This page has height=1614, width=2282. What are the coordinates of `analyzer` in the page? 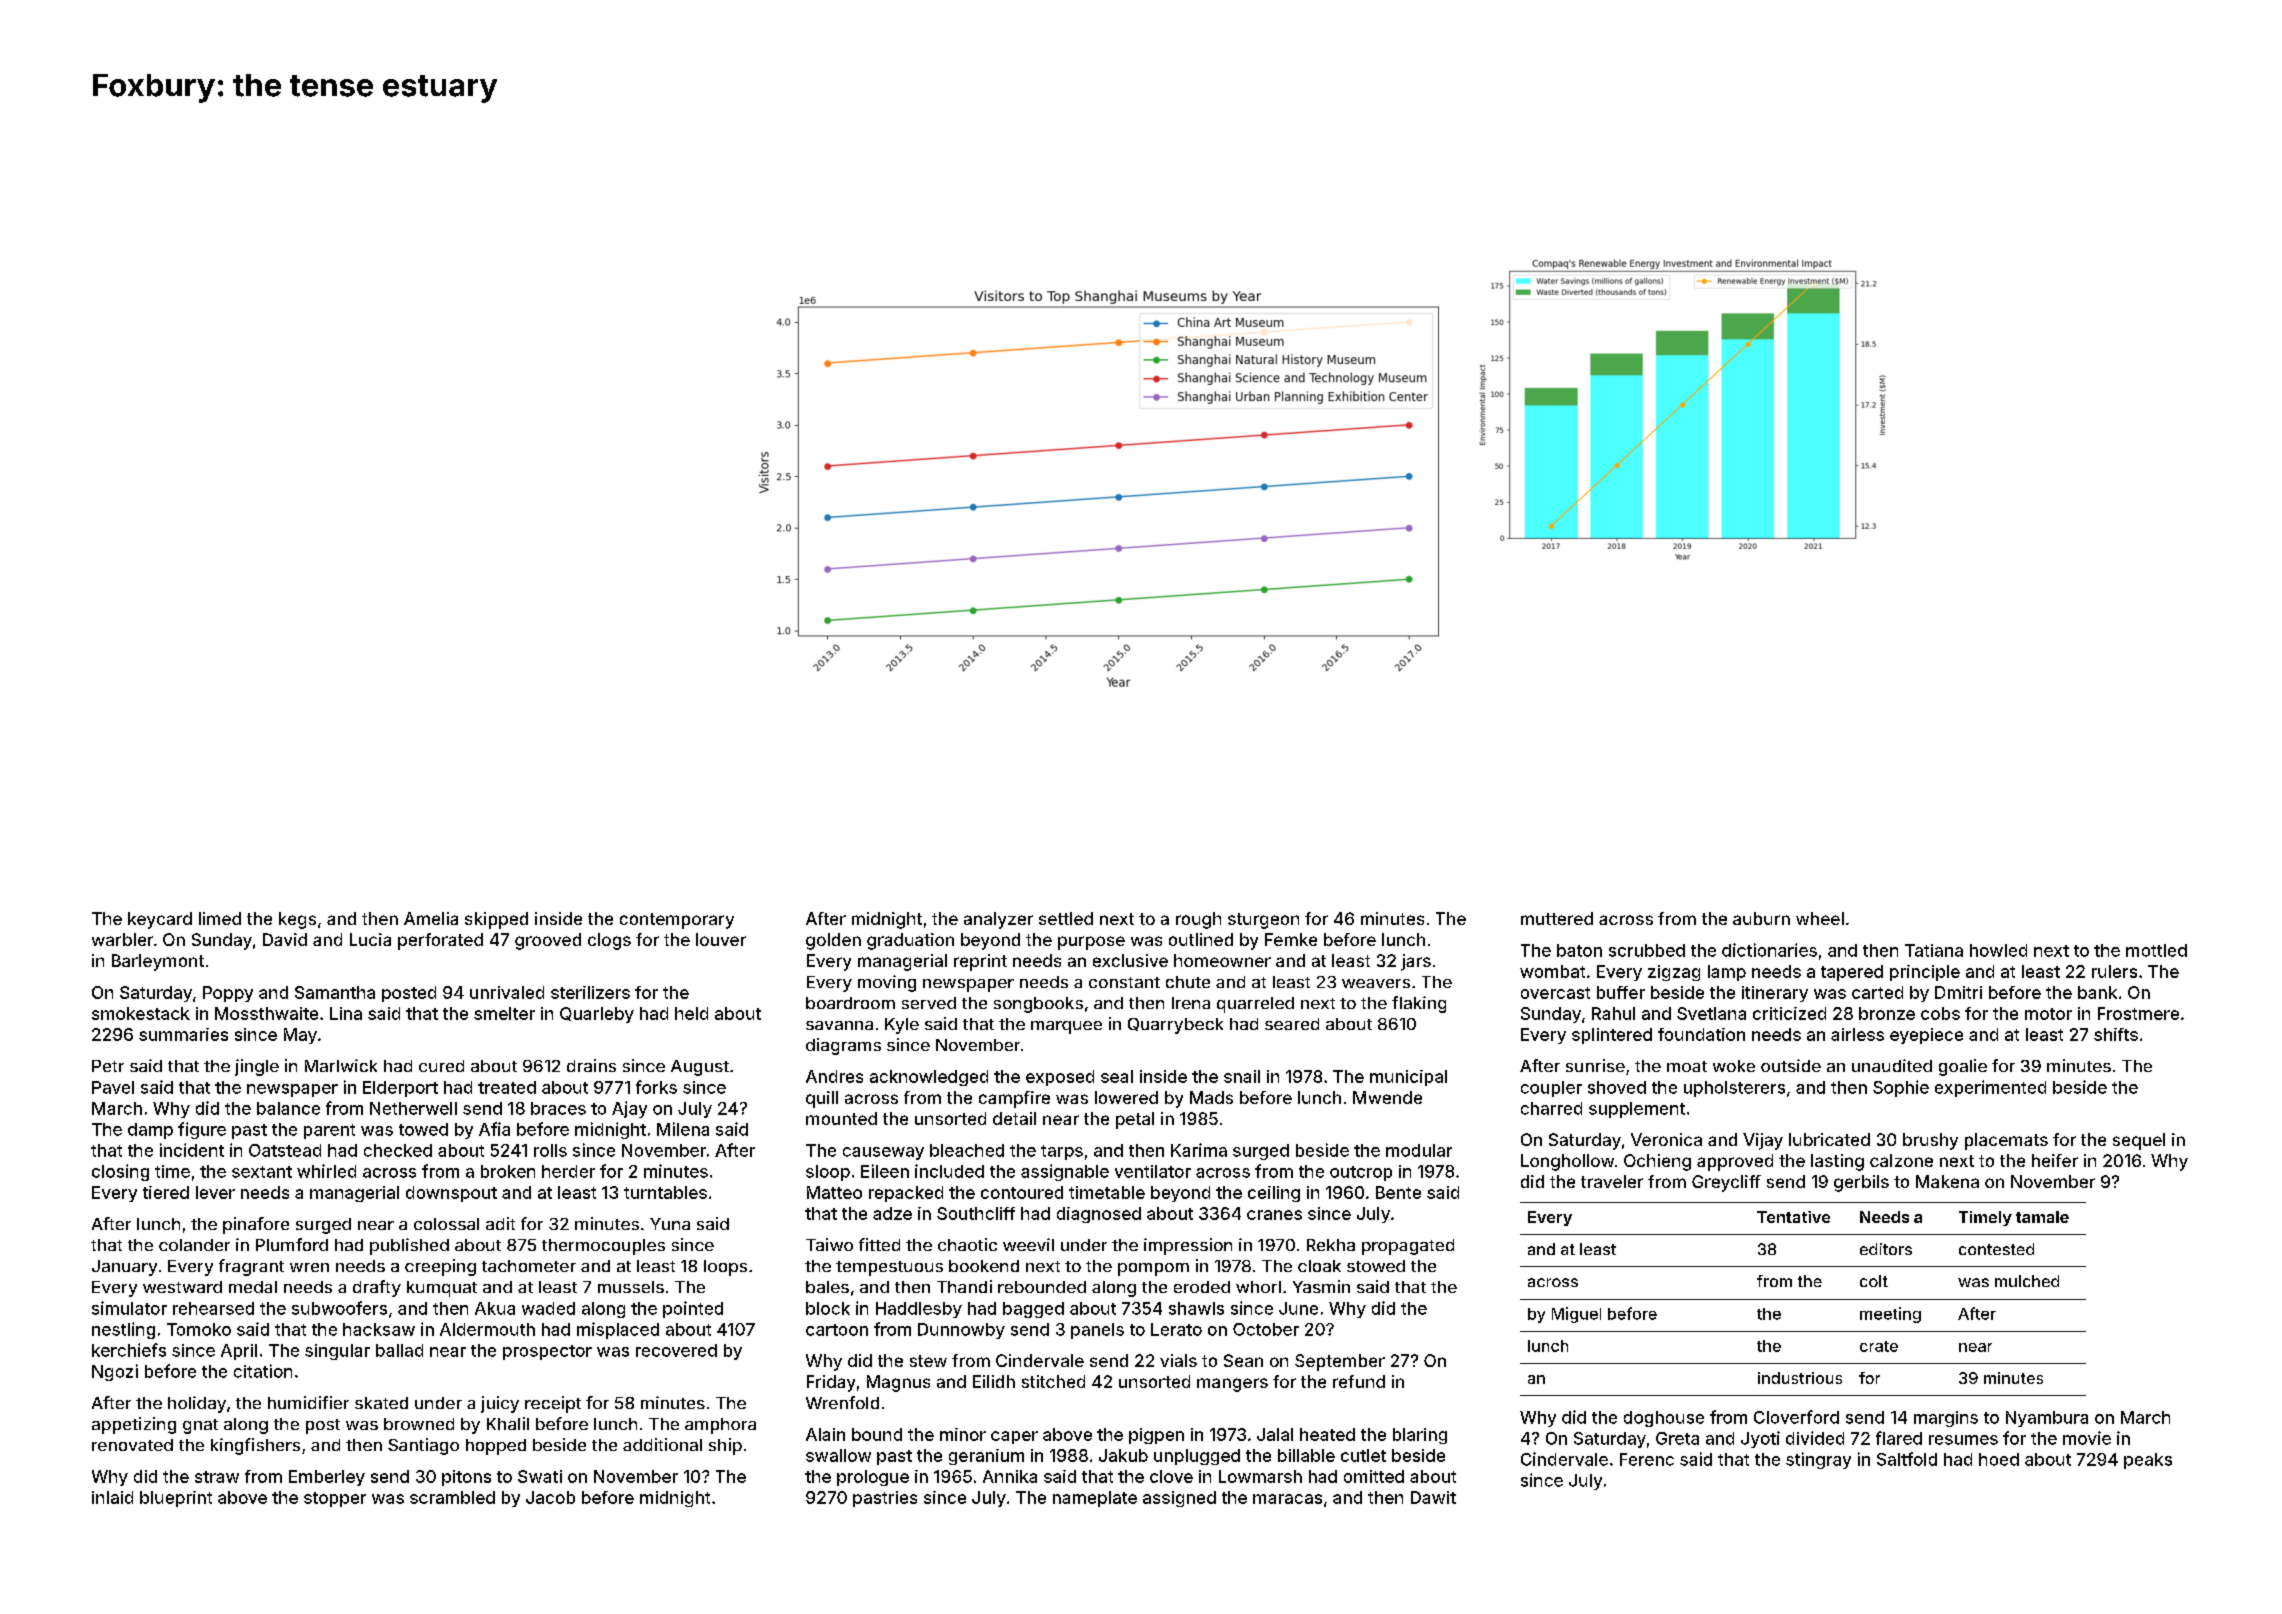 It's located at (998, 920).
